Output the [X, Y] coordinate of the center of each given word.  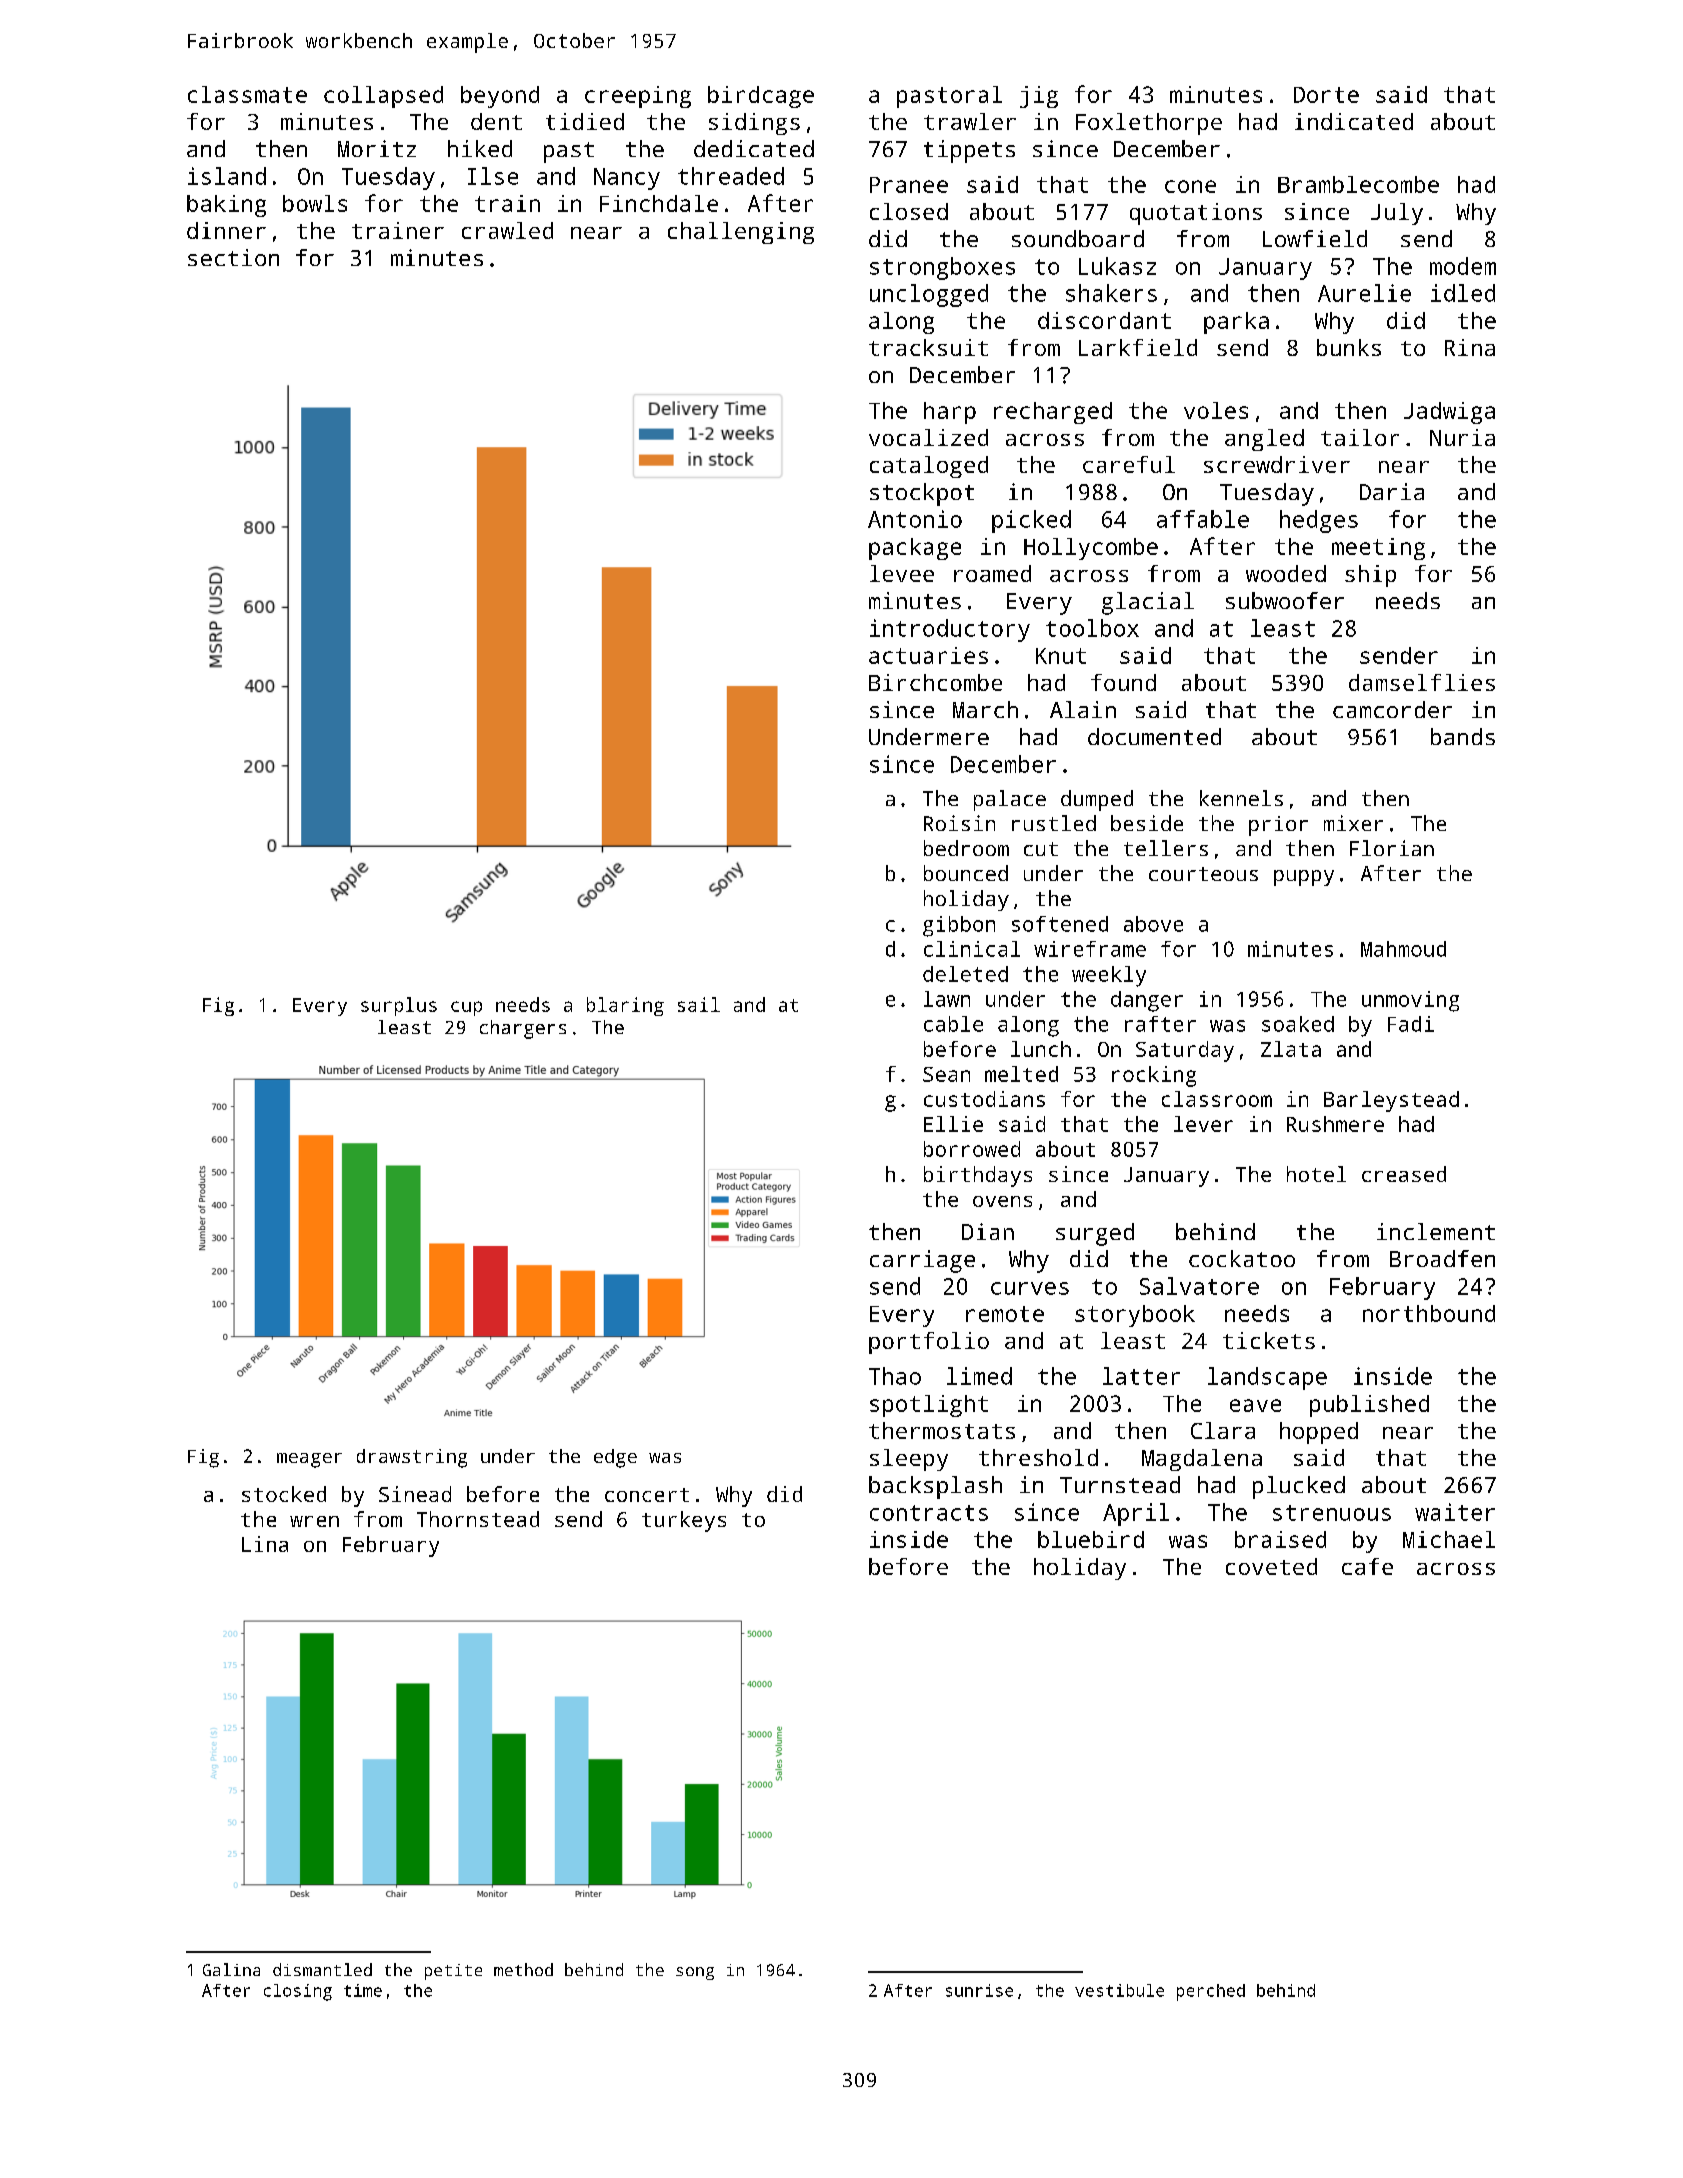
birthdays [978, 1176]
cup [466, 1008]
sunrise [979, 1990]
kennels [1241, 798]
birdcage [761, 97]
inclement [1436, 1231]
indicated [1354, 121]
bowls [315, 203]
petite [453, 1972]
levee [902, 573]
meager [309, 1460]
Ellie [953, 1124]
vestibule [1119, 1990]
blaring [625, 1006]
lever [1203, 1124]
